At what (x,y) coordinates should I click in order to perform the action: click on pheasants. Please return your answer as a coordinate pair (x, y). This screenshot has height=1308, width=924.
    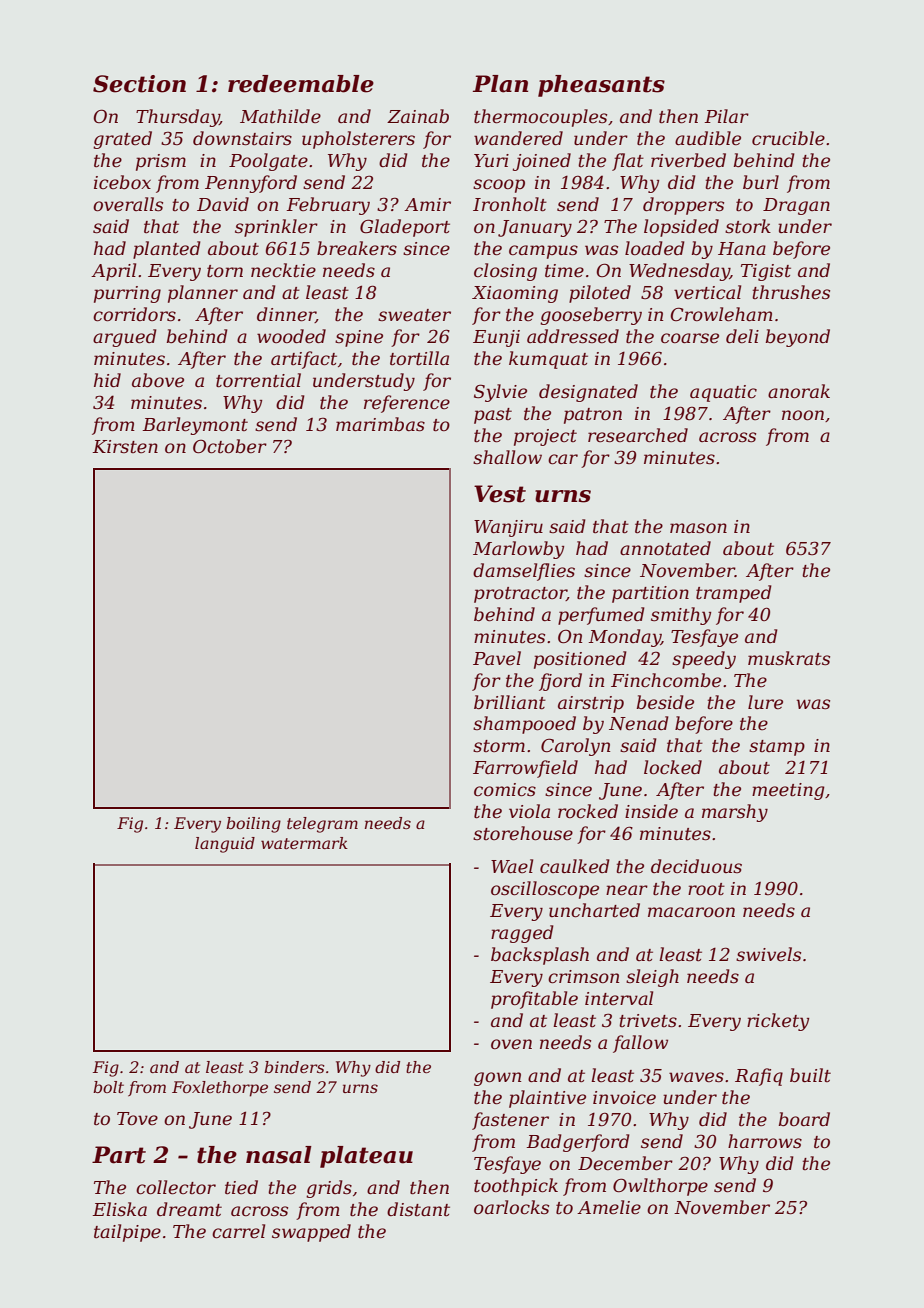
    Looking at the image, I should click on (601, 86).
